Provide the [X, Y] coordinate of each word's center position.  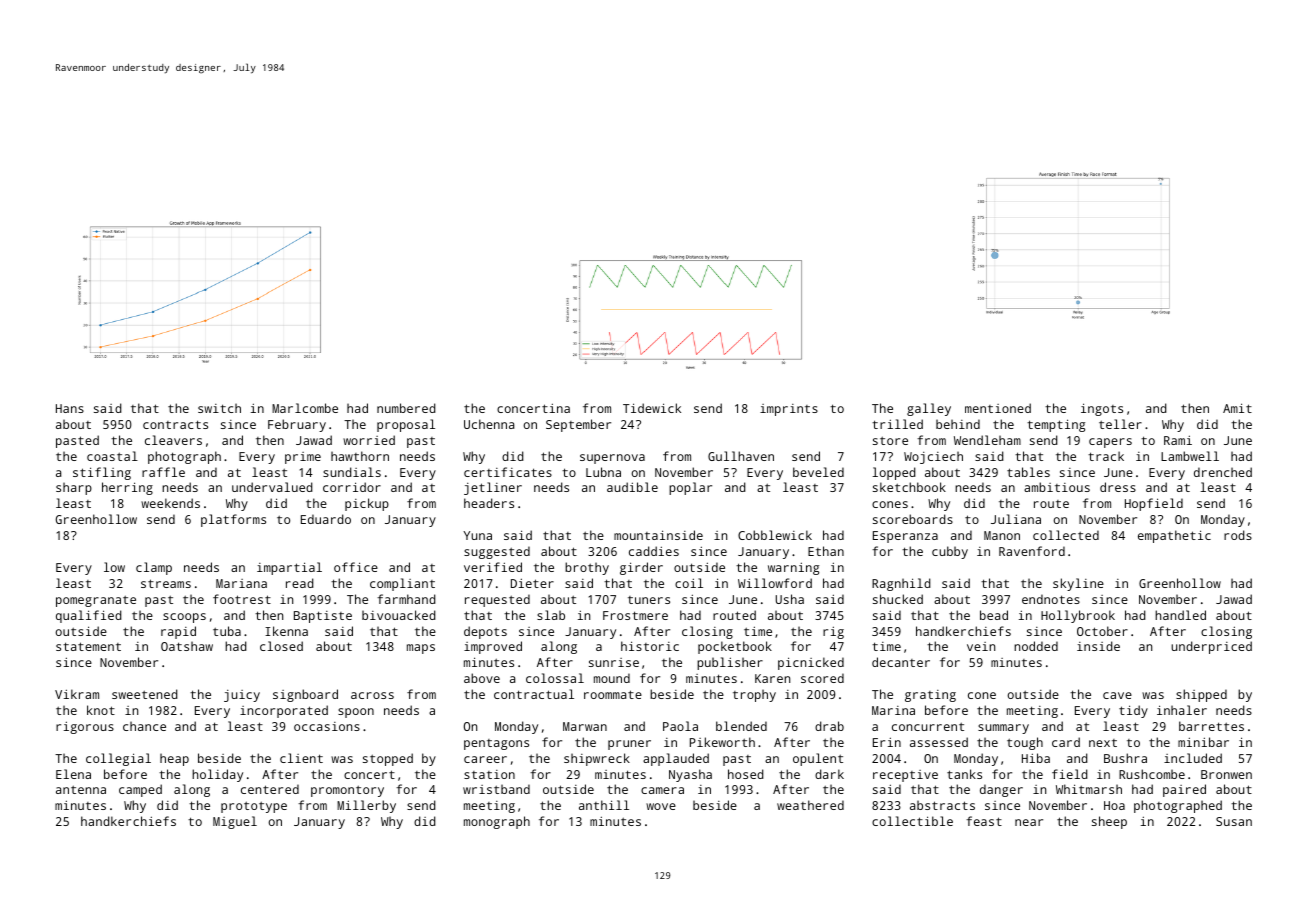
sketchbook [909, 487]
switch [219, 408]
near [1029, 822]
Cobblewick [775, 535]
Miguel [235, 822]
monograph [497, 822]
